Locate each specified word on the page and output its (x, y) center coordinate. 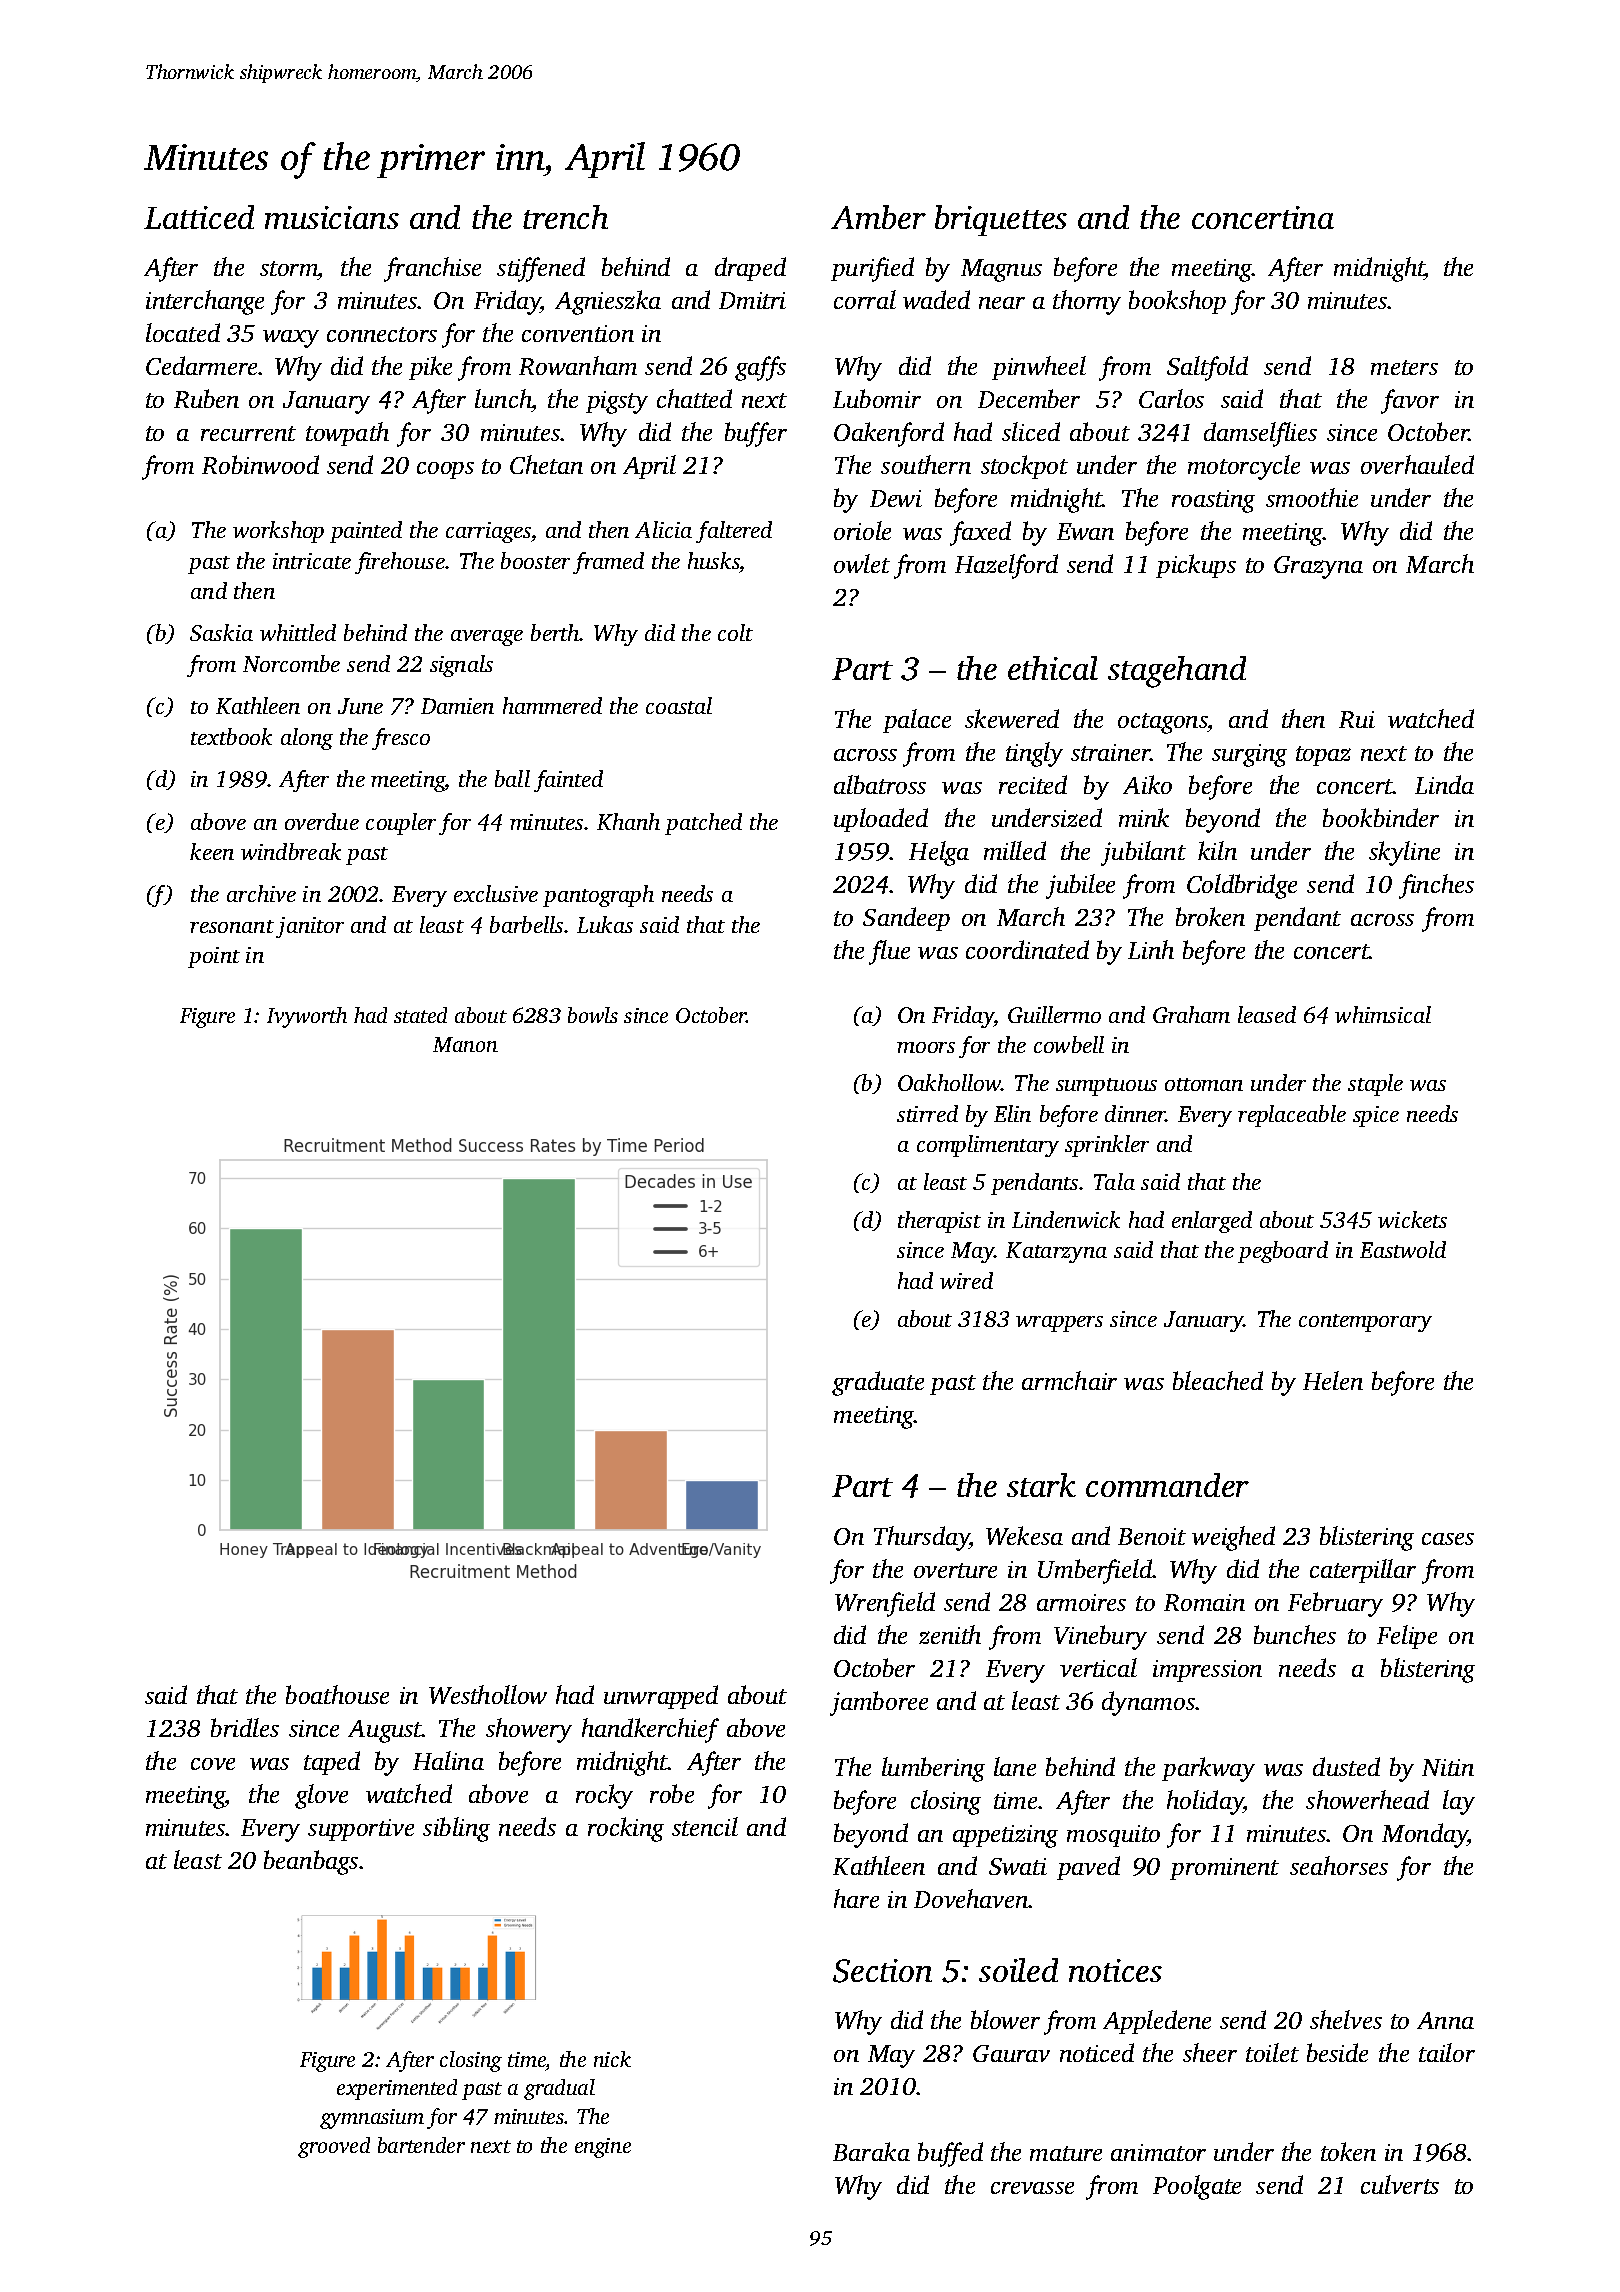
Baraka (871, 2151)
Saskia (221, 632)
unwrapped (661, 1697)
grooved (334, 2147)
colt (735, 632)
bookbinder (1381, 817)
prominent (1224, 1869)
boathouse (337, 1694)
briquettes (1001, 220)
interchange (205, 302)
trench (565, 217)
